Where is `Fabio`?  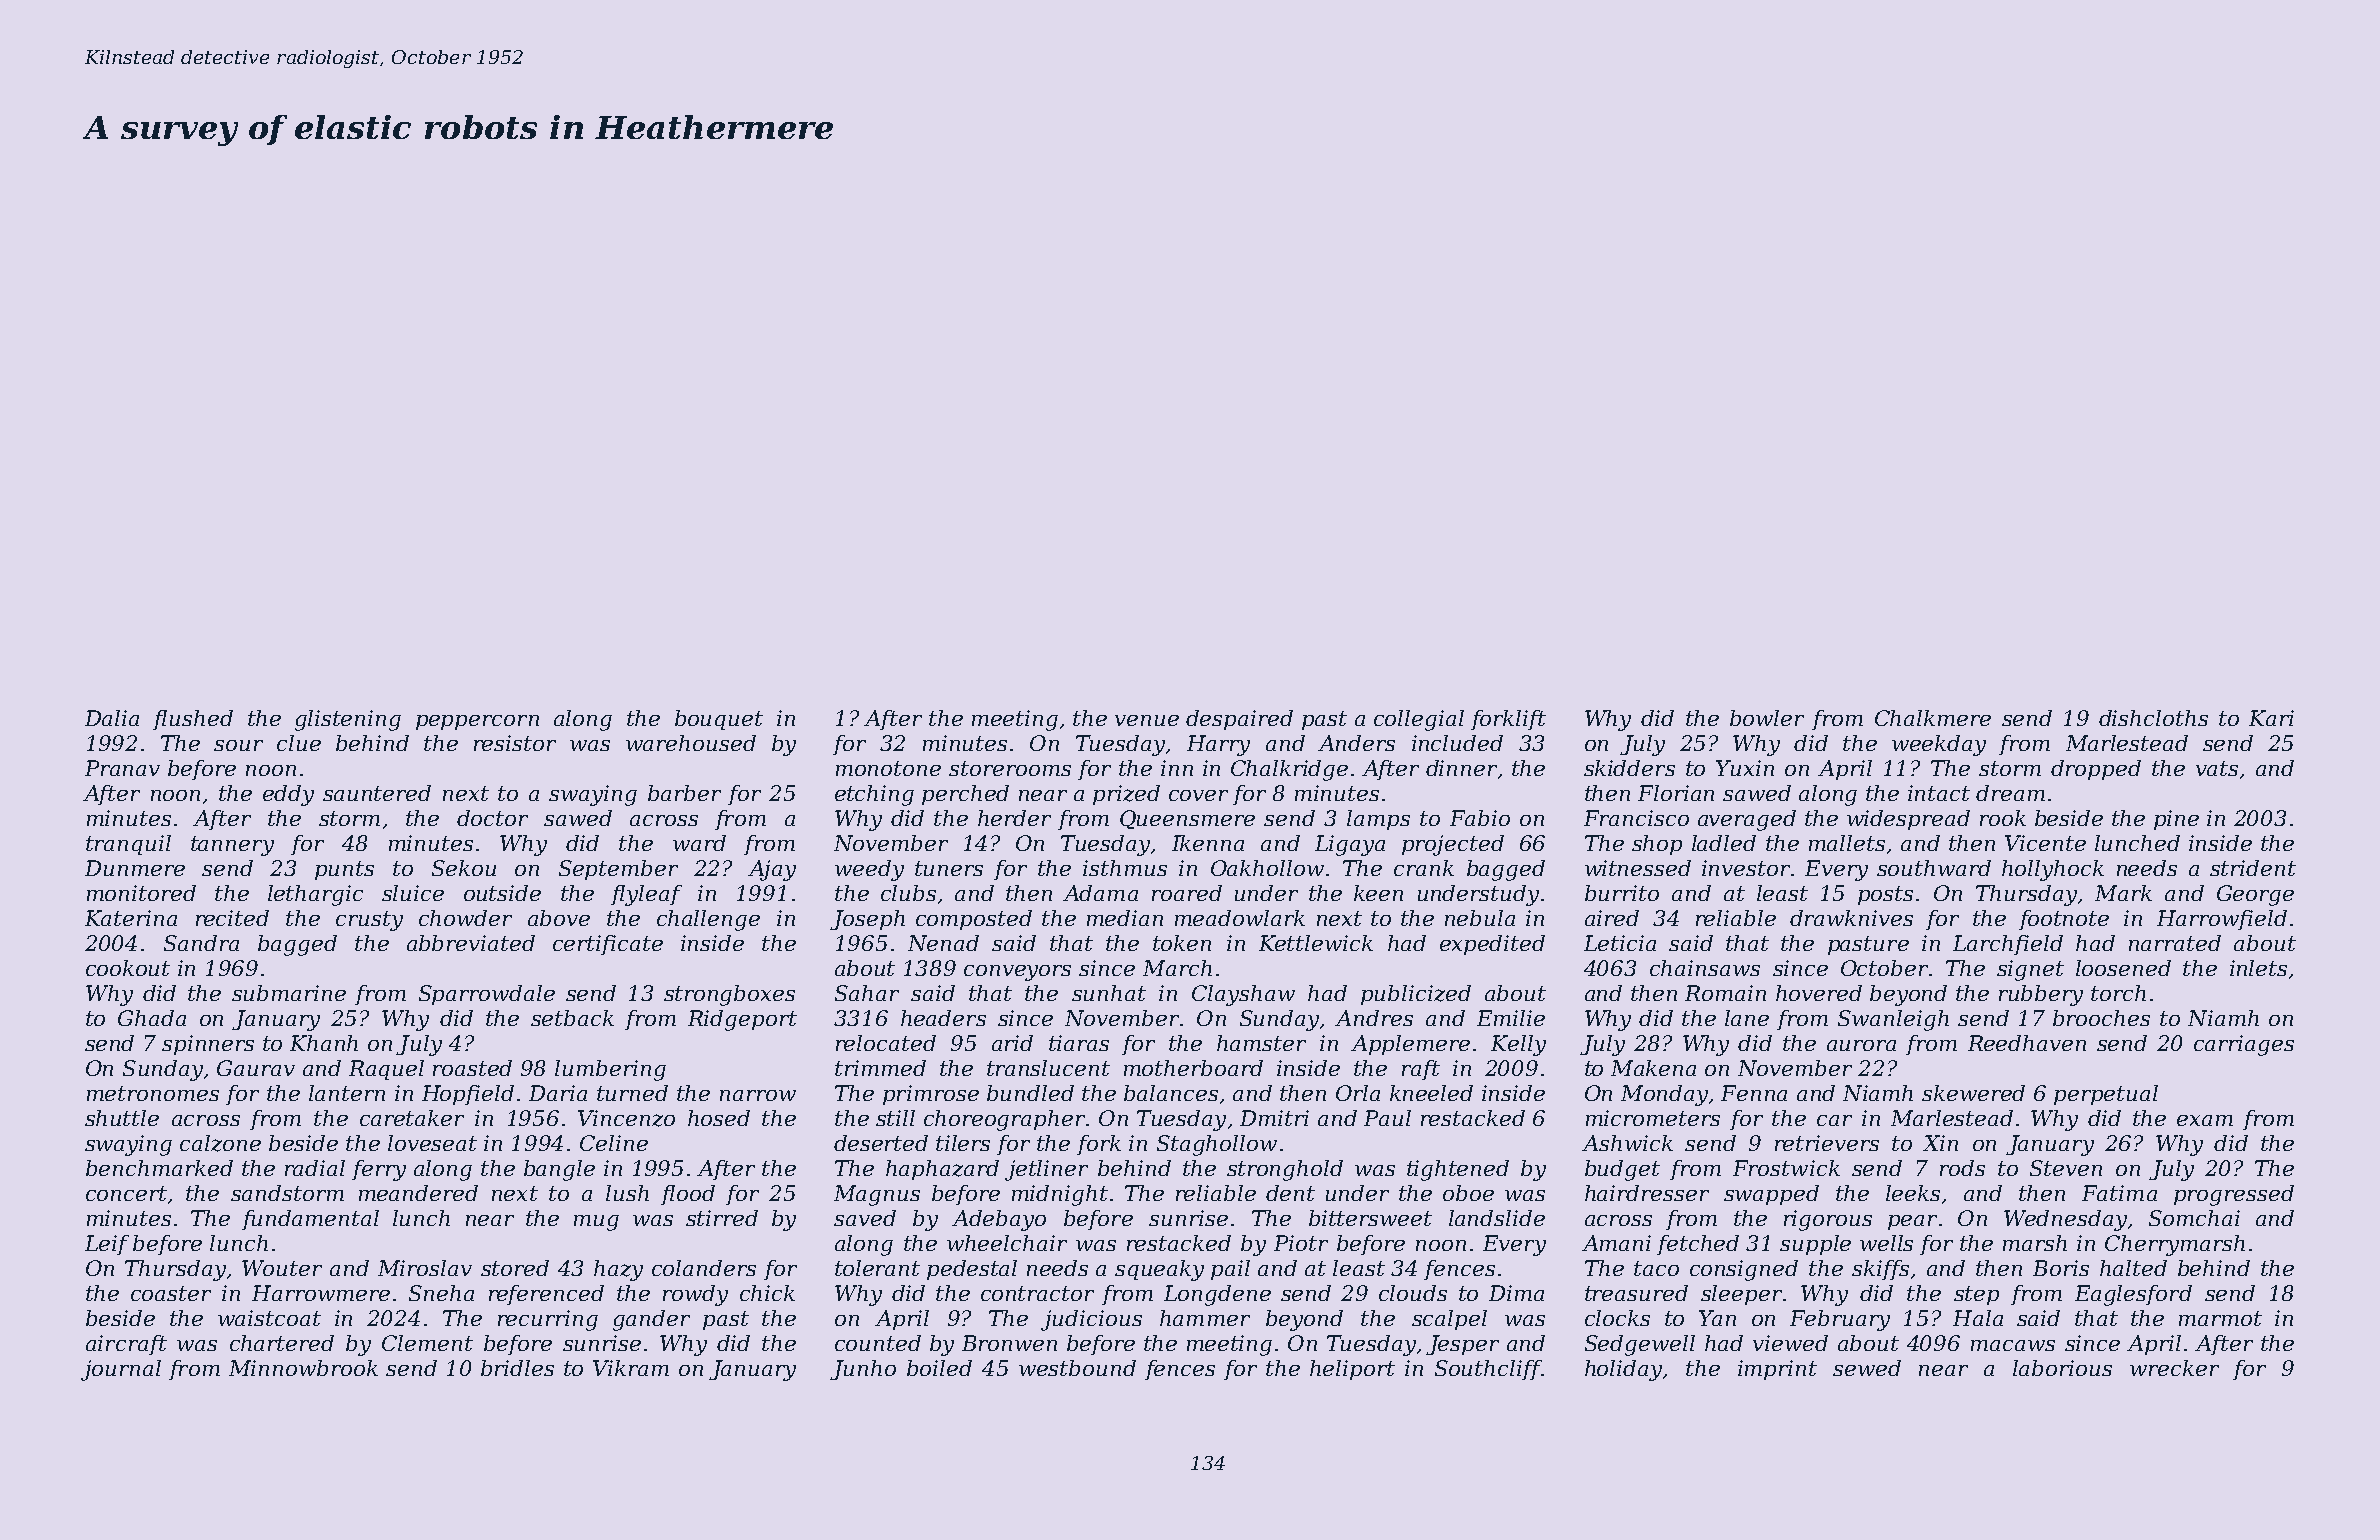
Fabio is located at coordinates (1480, 818).
